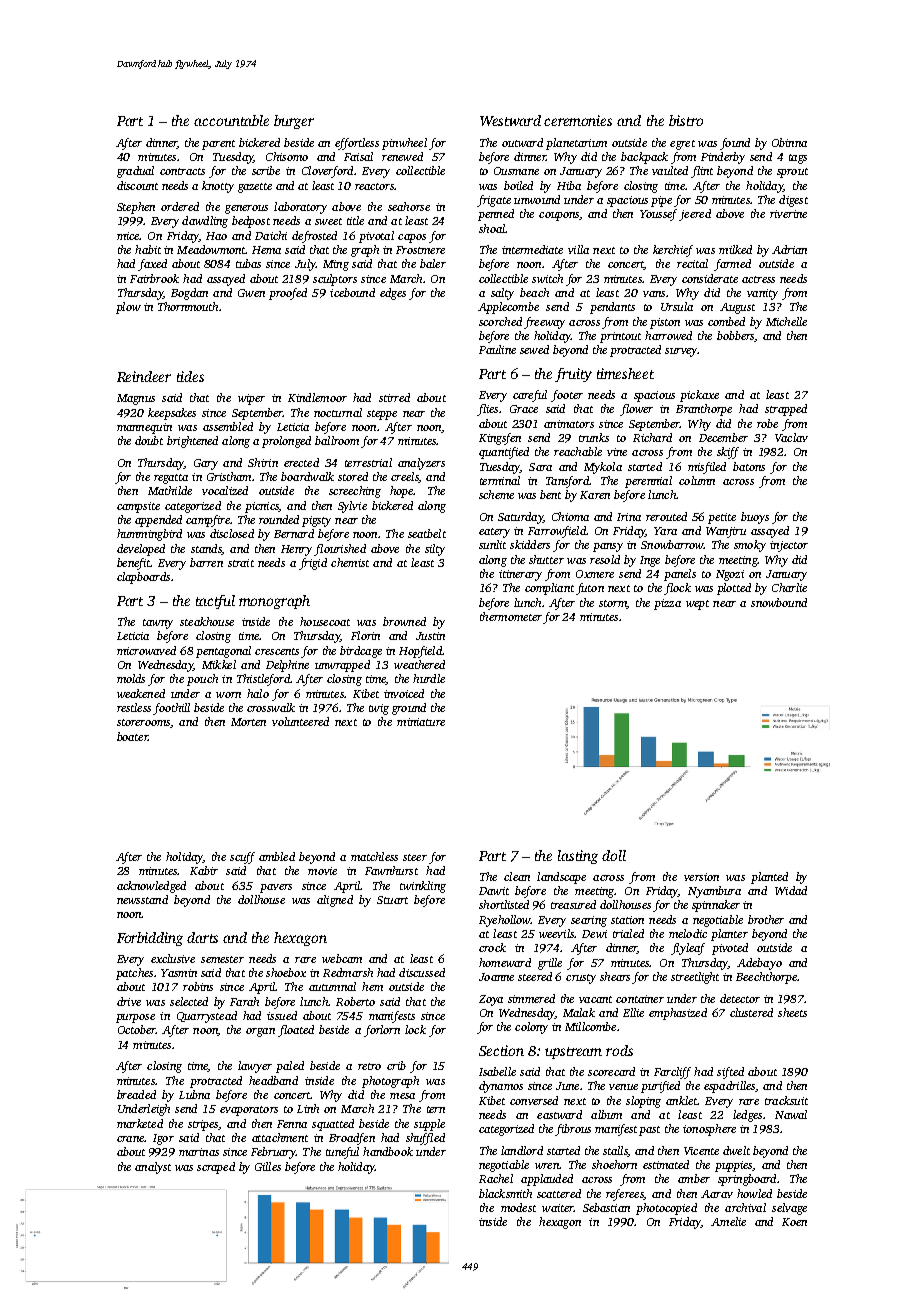 Image resolution: width=924 pixels, height=1308 pixels. What do you see at coordinates (497, 349) in the screenshot?
I see `Pauline` at bounding box center [497, 349].
